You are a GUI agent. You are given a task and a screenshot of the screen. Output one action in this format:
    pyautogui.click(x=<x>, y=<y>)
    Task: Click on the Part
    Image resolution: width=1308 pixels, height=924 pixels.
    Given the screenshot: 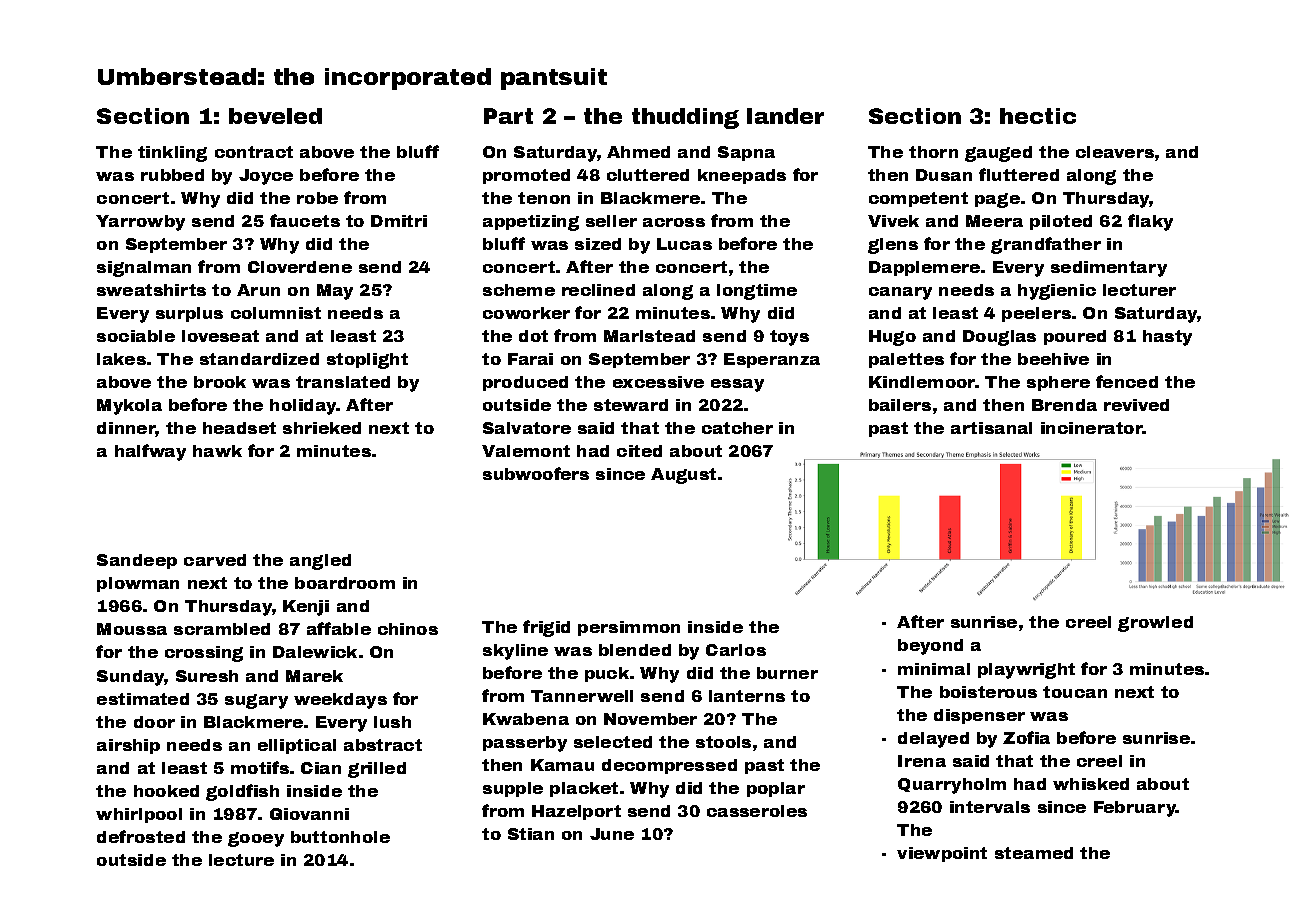 What is the action you would take?
    pyautogui.click(x=508, y=116)
